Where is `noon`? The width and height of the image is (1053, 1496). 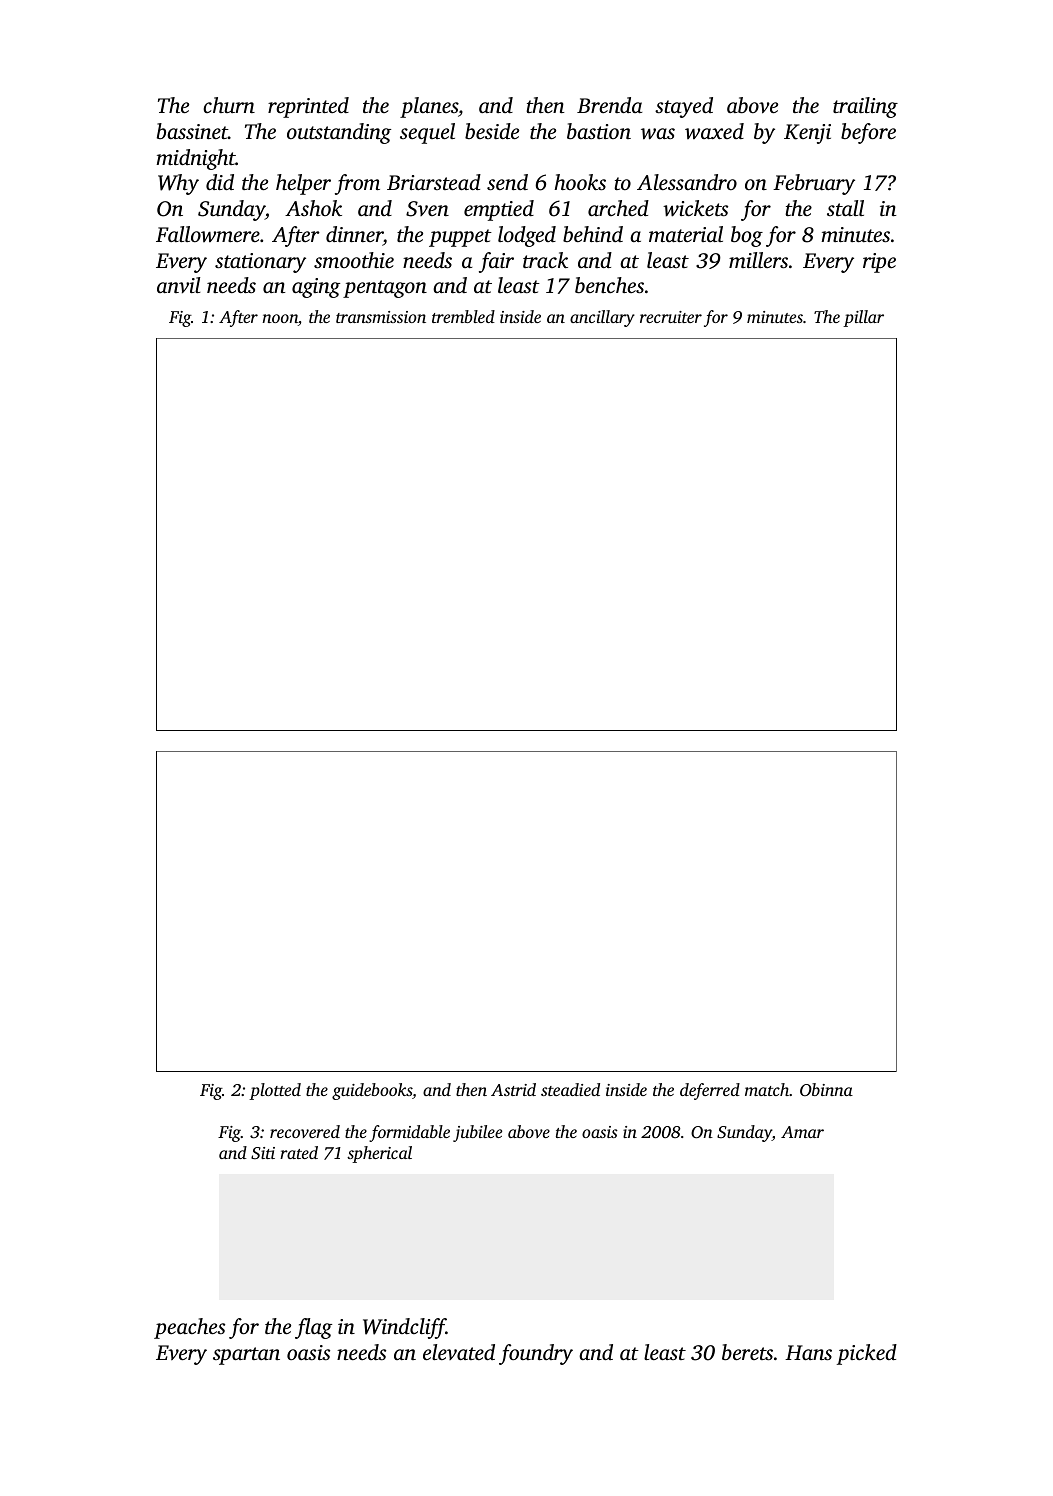
noon is located at coordinates (280, 320).
